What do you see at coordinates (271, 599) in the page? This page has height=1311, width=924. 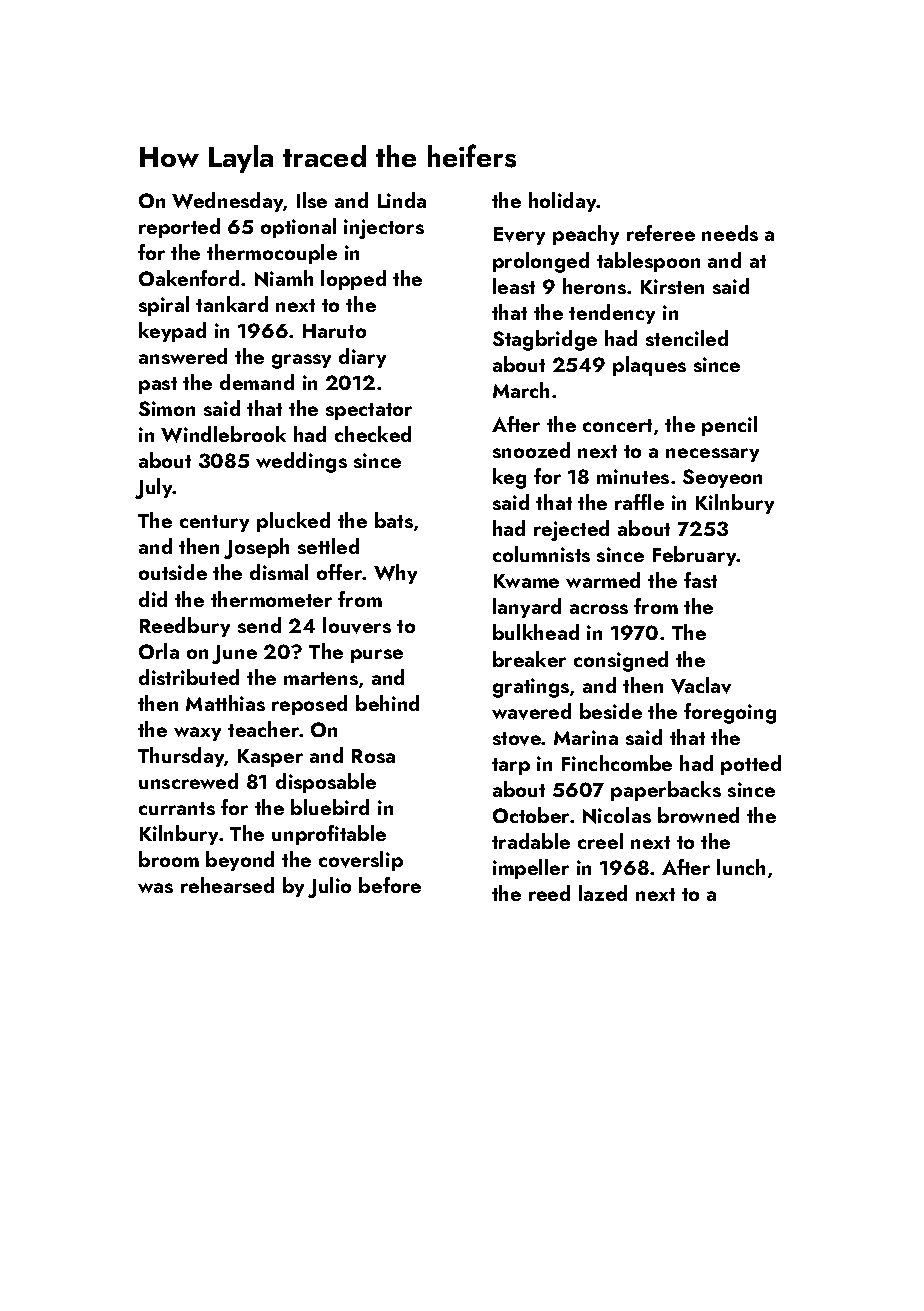 I see `thermometer` at bounding box center [271, 599].
